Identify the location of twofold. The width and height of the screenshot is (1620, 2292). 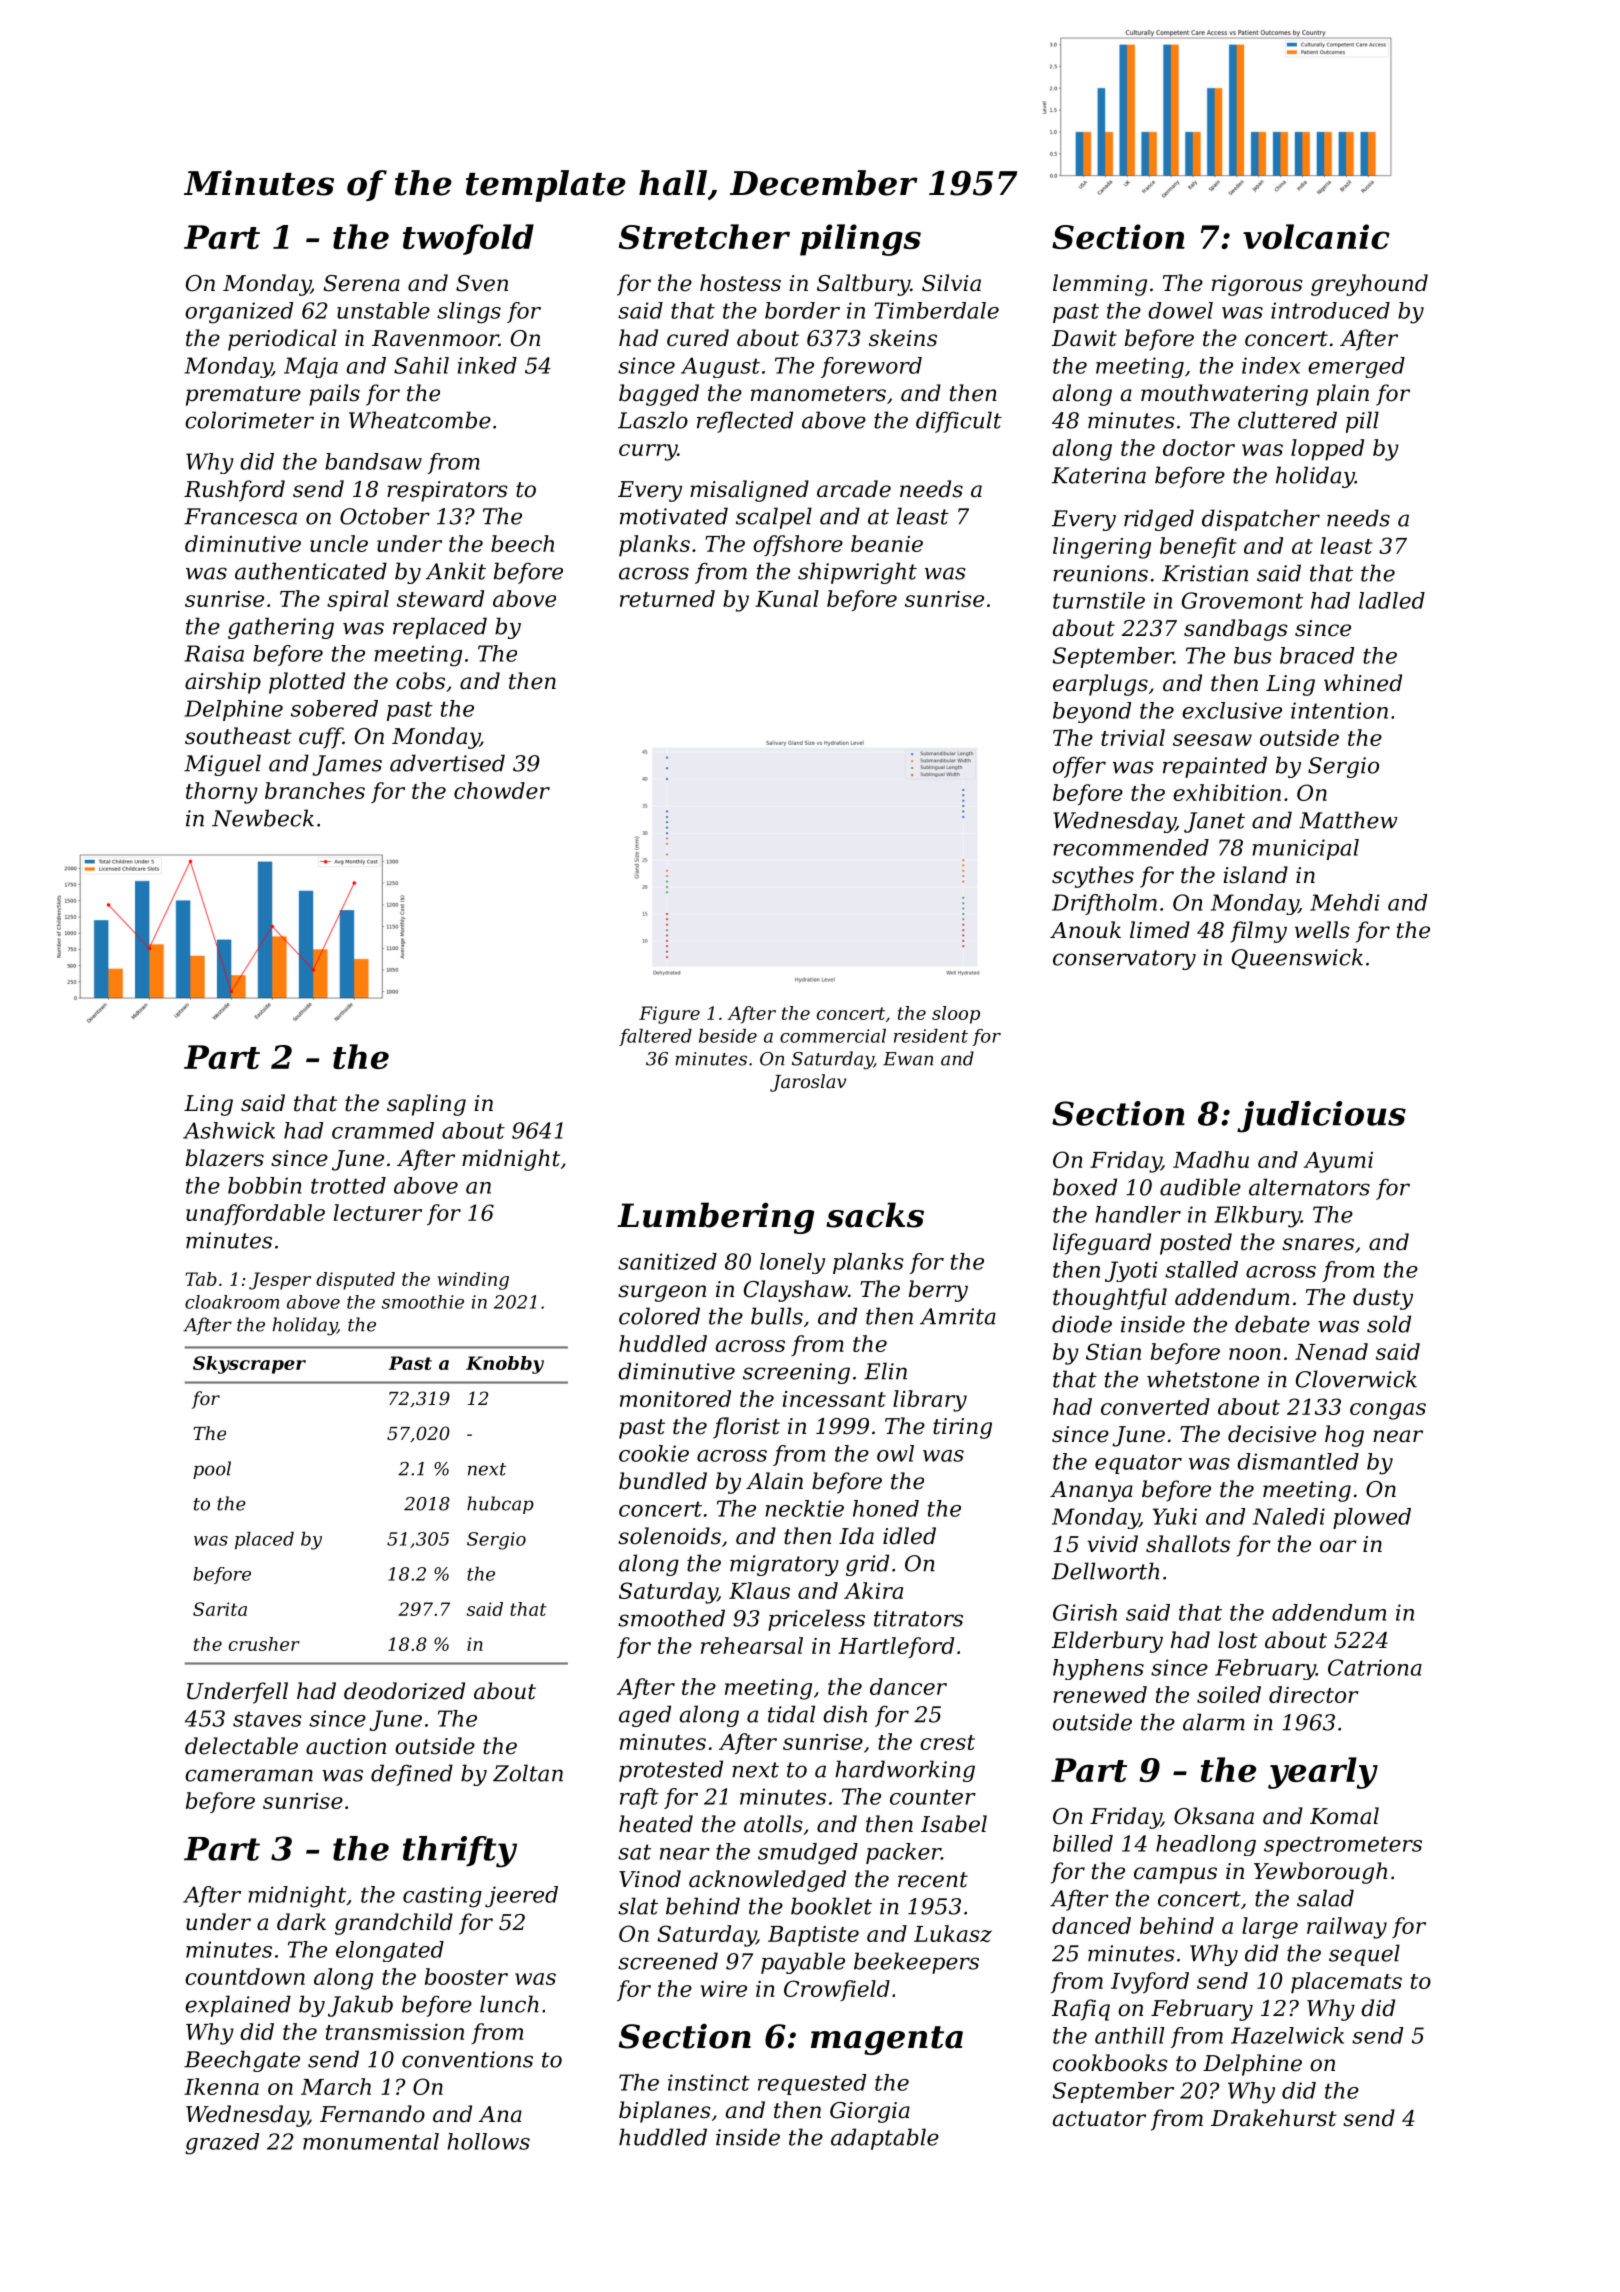
(468, 239).
